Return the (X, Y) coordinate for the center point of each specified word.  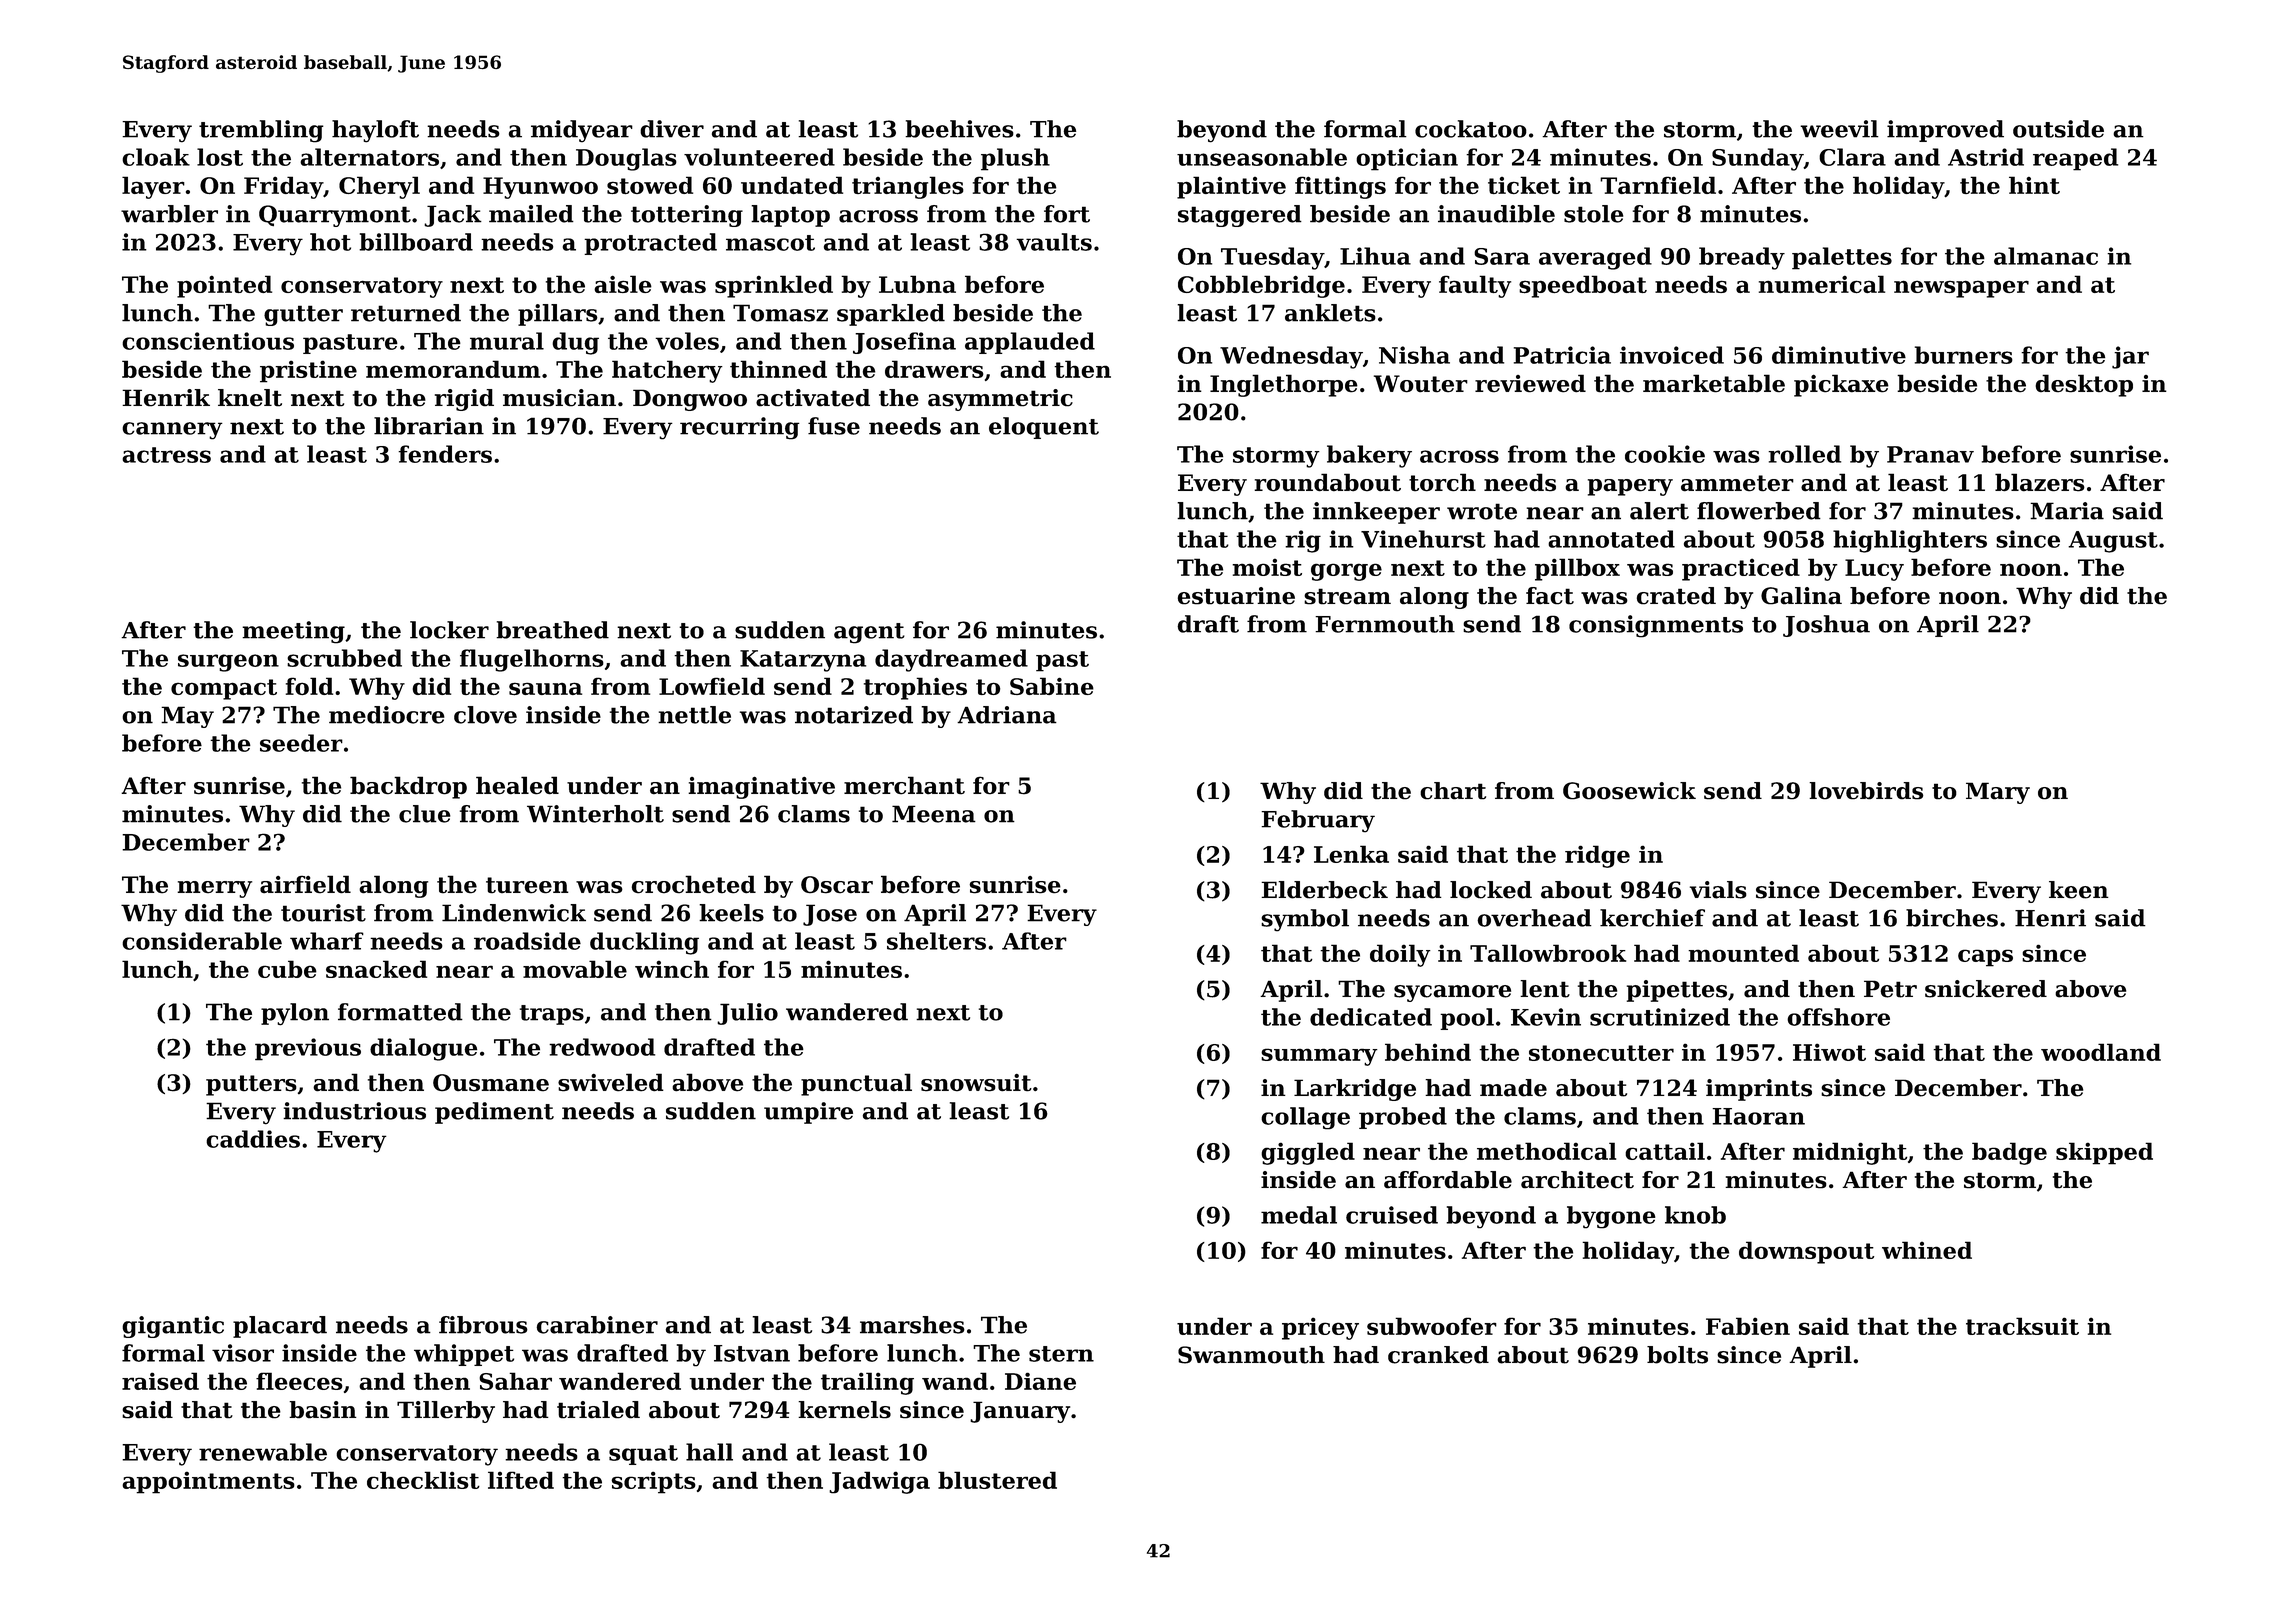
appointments (208, 1482)
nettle (694, 715)
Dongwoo (690, 400)
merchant (904, 785)
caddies (253, 1139)
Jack (453, 216)
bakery (1369, 456)
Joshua (1826, 626)
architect (1577, 1180)
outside (2058, 129)
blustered (997, 1480)
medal (1299, 1215)
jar (2130, 357)
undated (792, 185)
